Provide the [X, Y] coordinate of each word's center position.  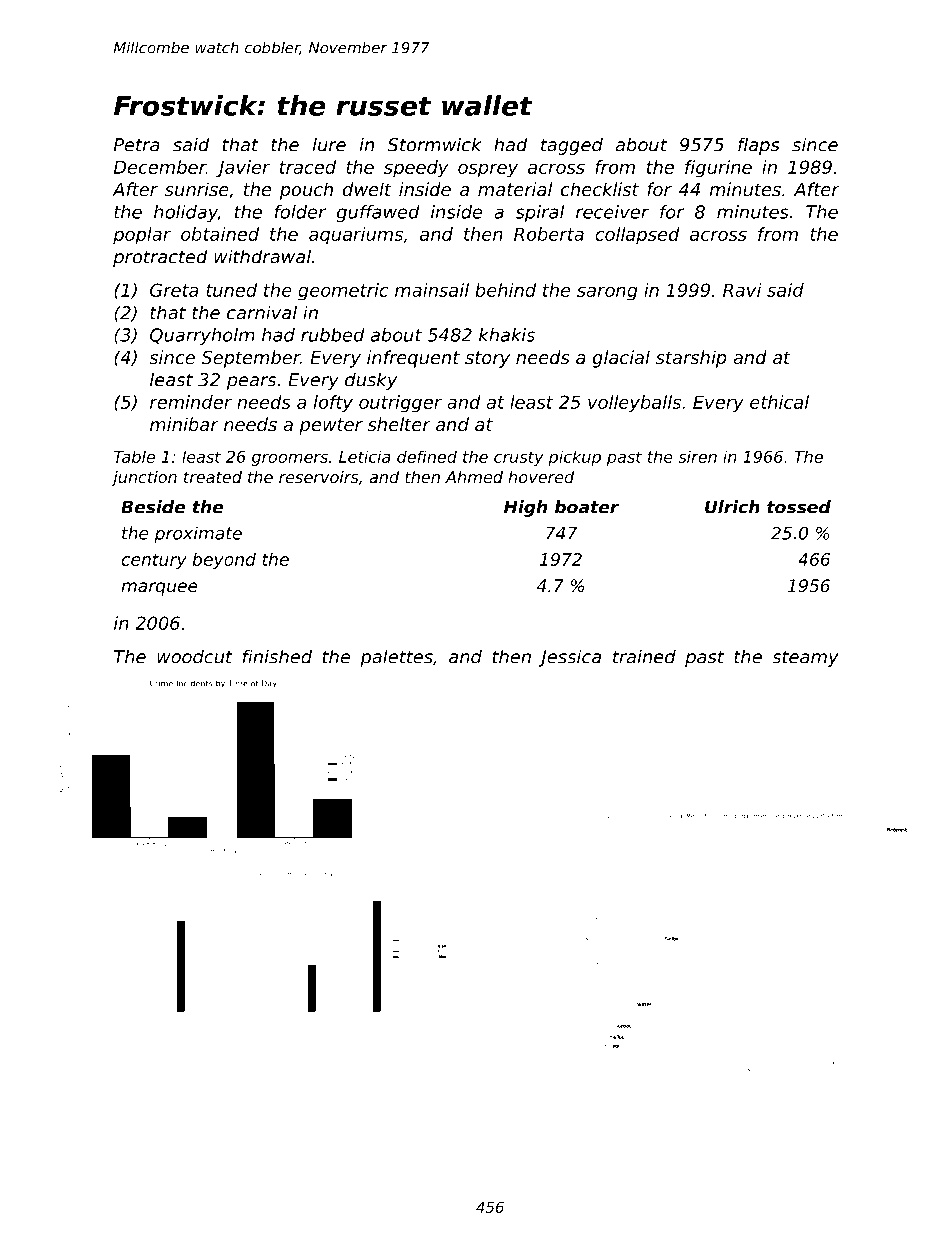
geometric [343, 292]
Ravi [742, 290]
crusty [519, 458]
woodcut [195, 656]
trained [644, 656]
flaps [759, 146]
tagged [572, 146]
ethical [779, 402]
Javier [243, 169]
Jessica [569, 658]
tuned [231, 290]
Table [134, 456]
